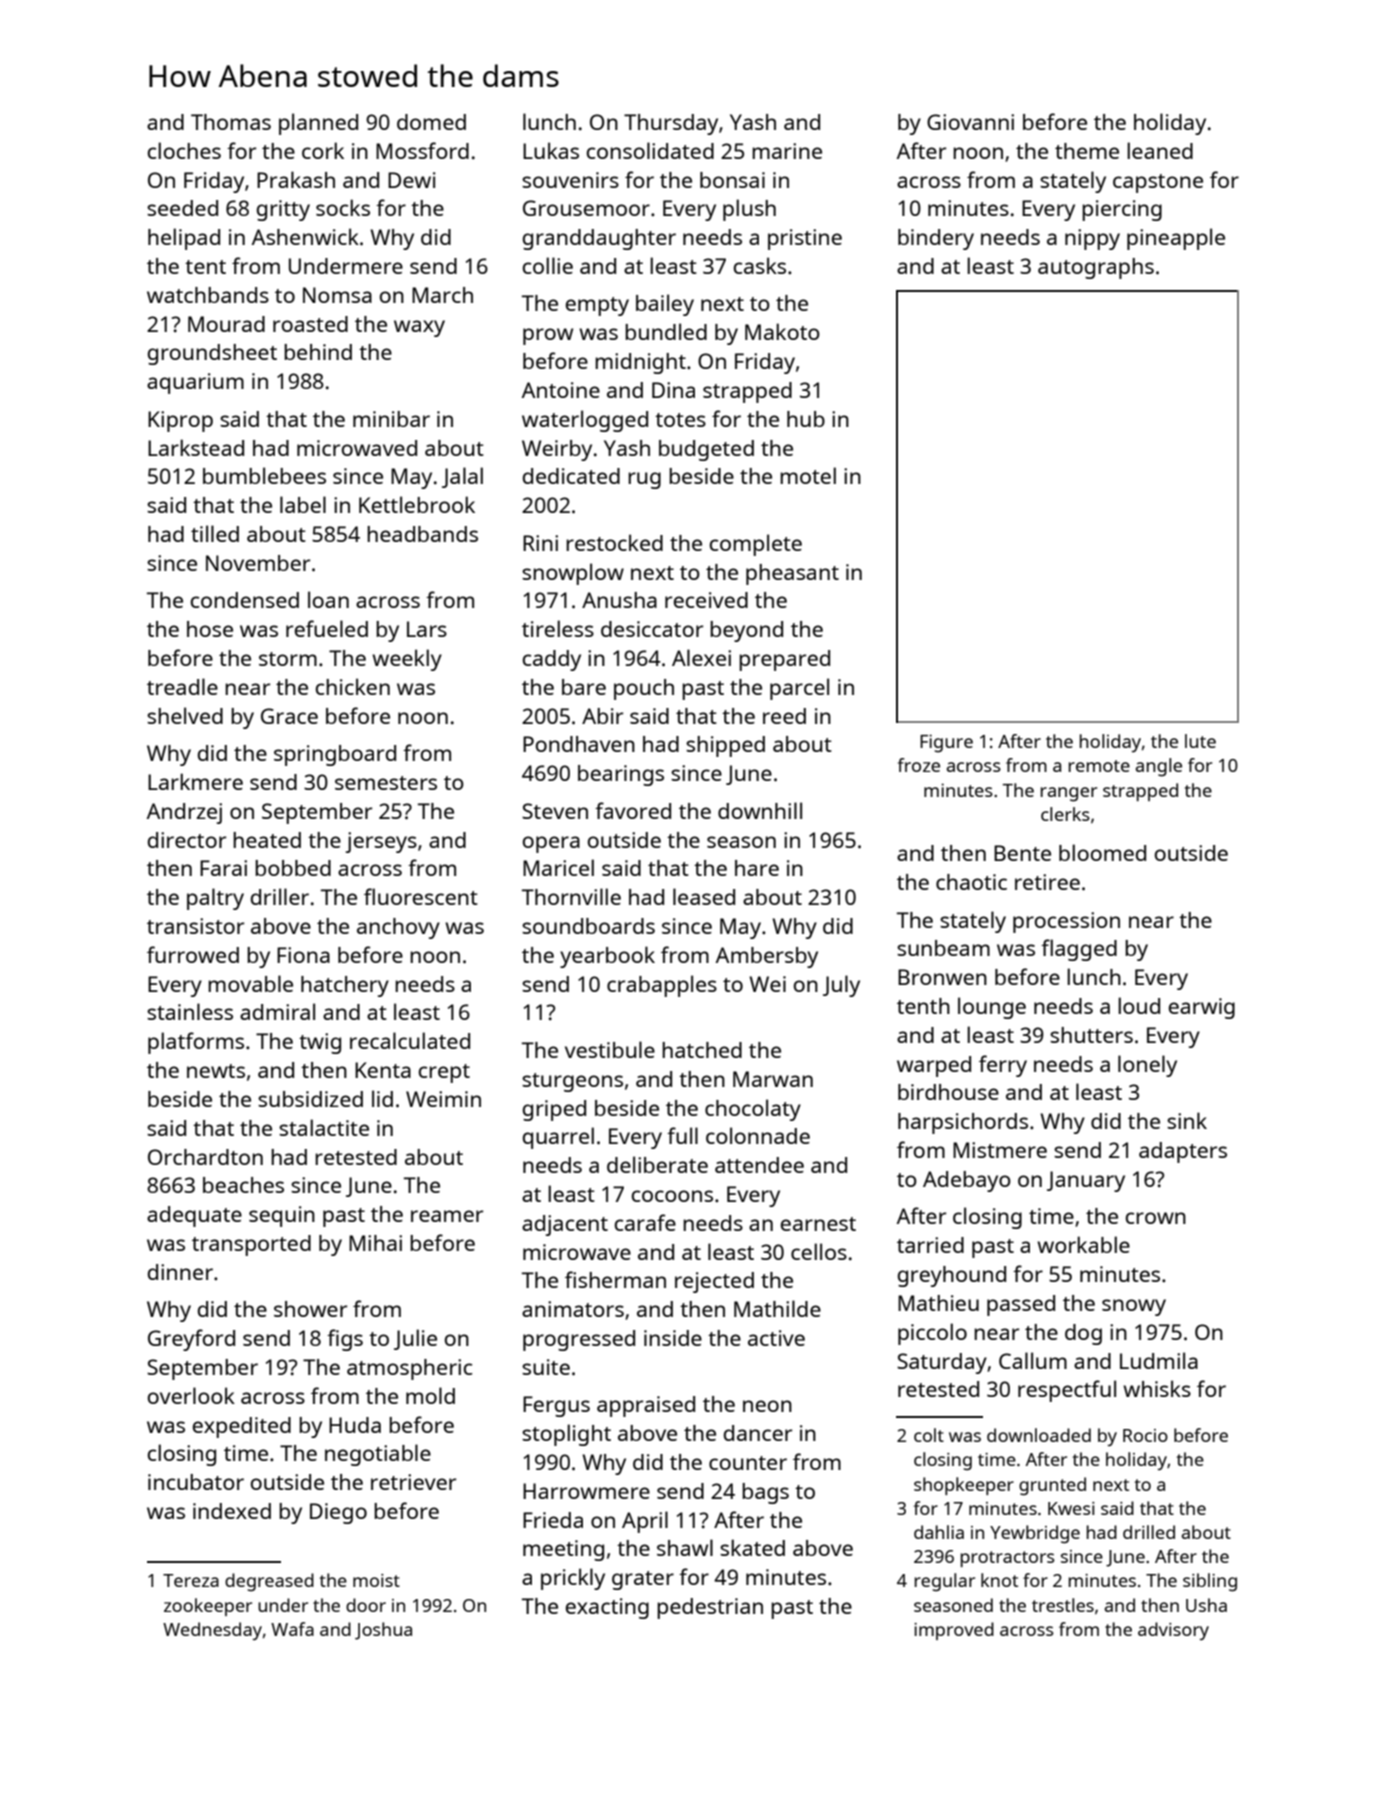  What do you see at coordinates (196, 447) in the screenshot?
I see `Larkstead` at bounding box center [196, 447].
